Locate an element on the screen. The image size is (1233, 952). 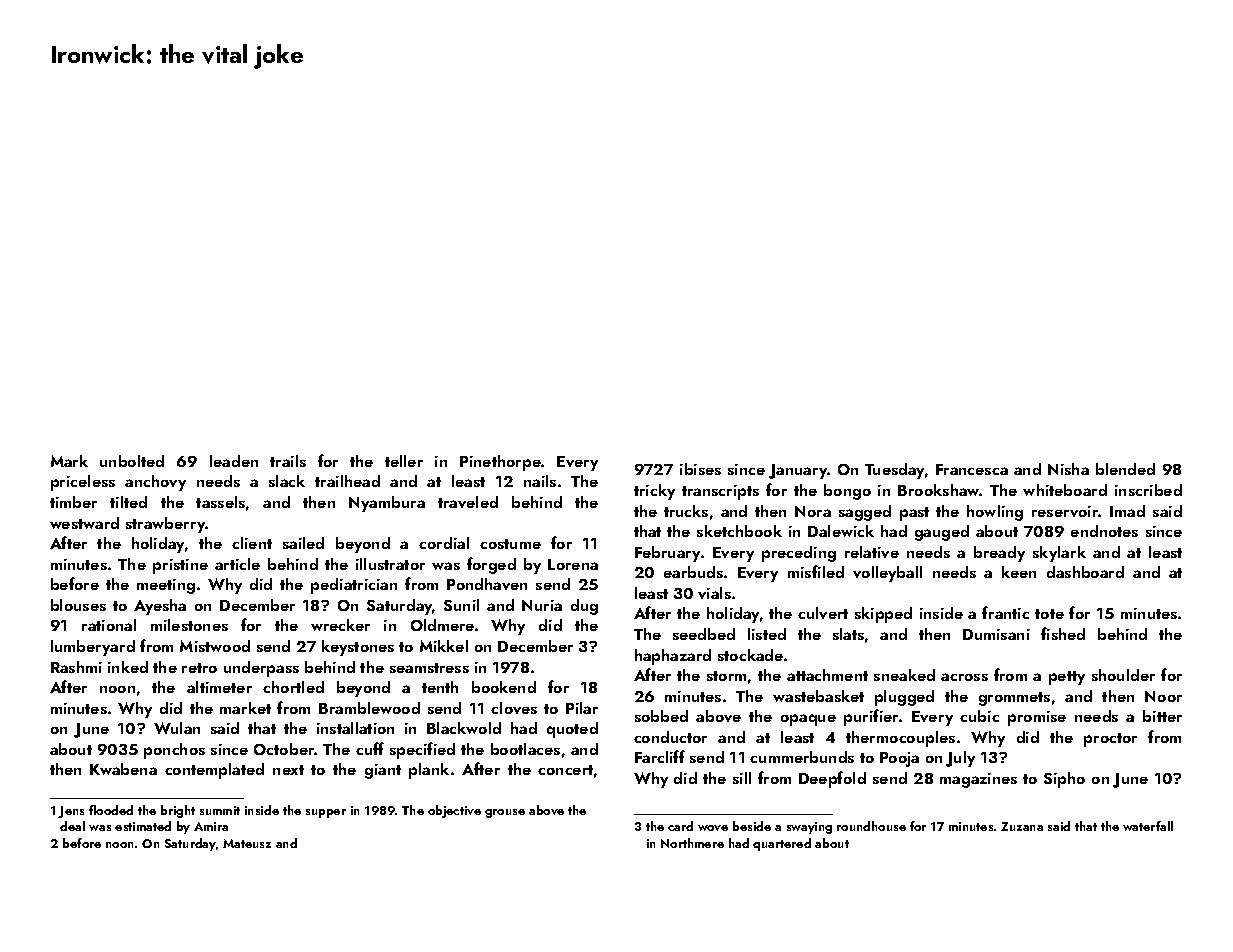
storm is located at coordinates (726, 676).
